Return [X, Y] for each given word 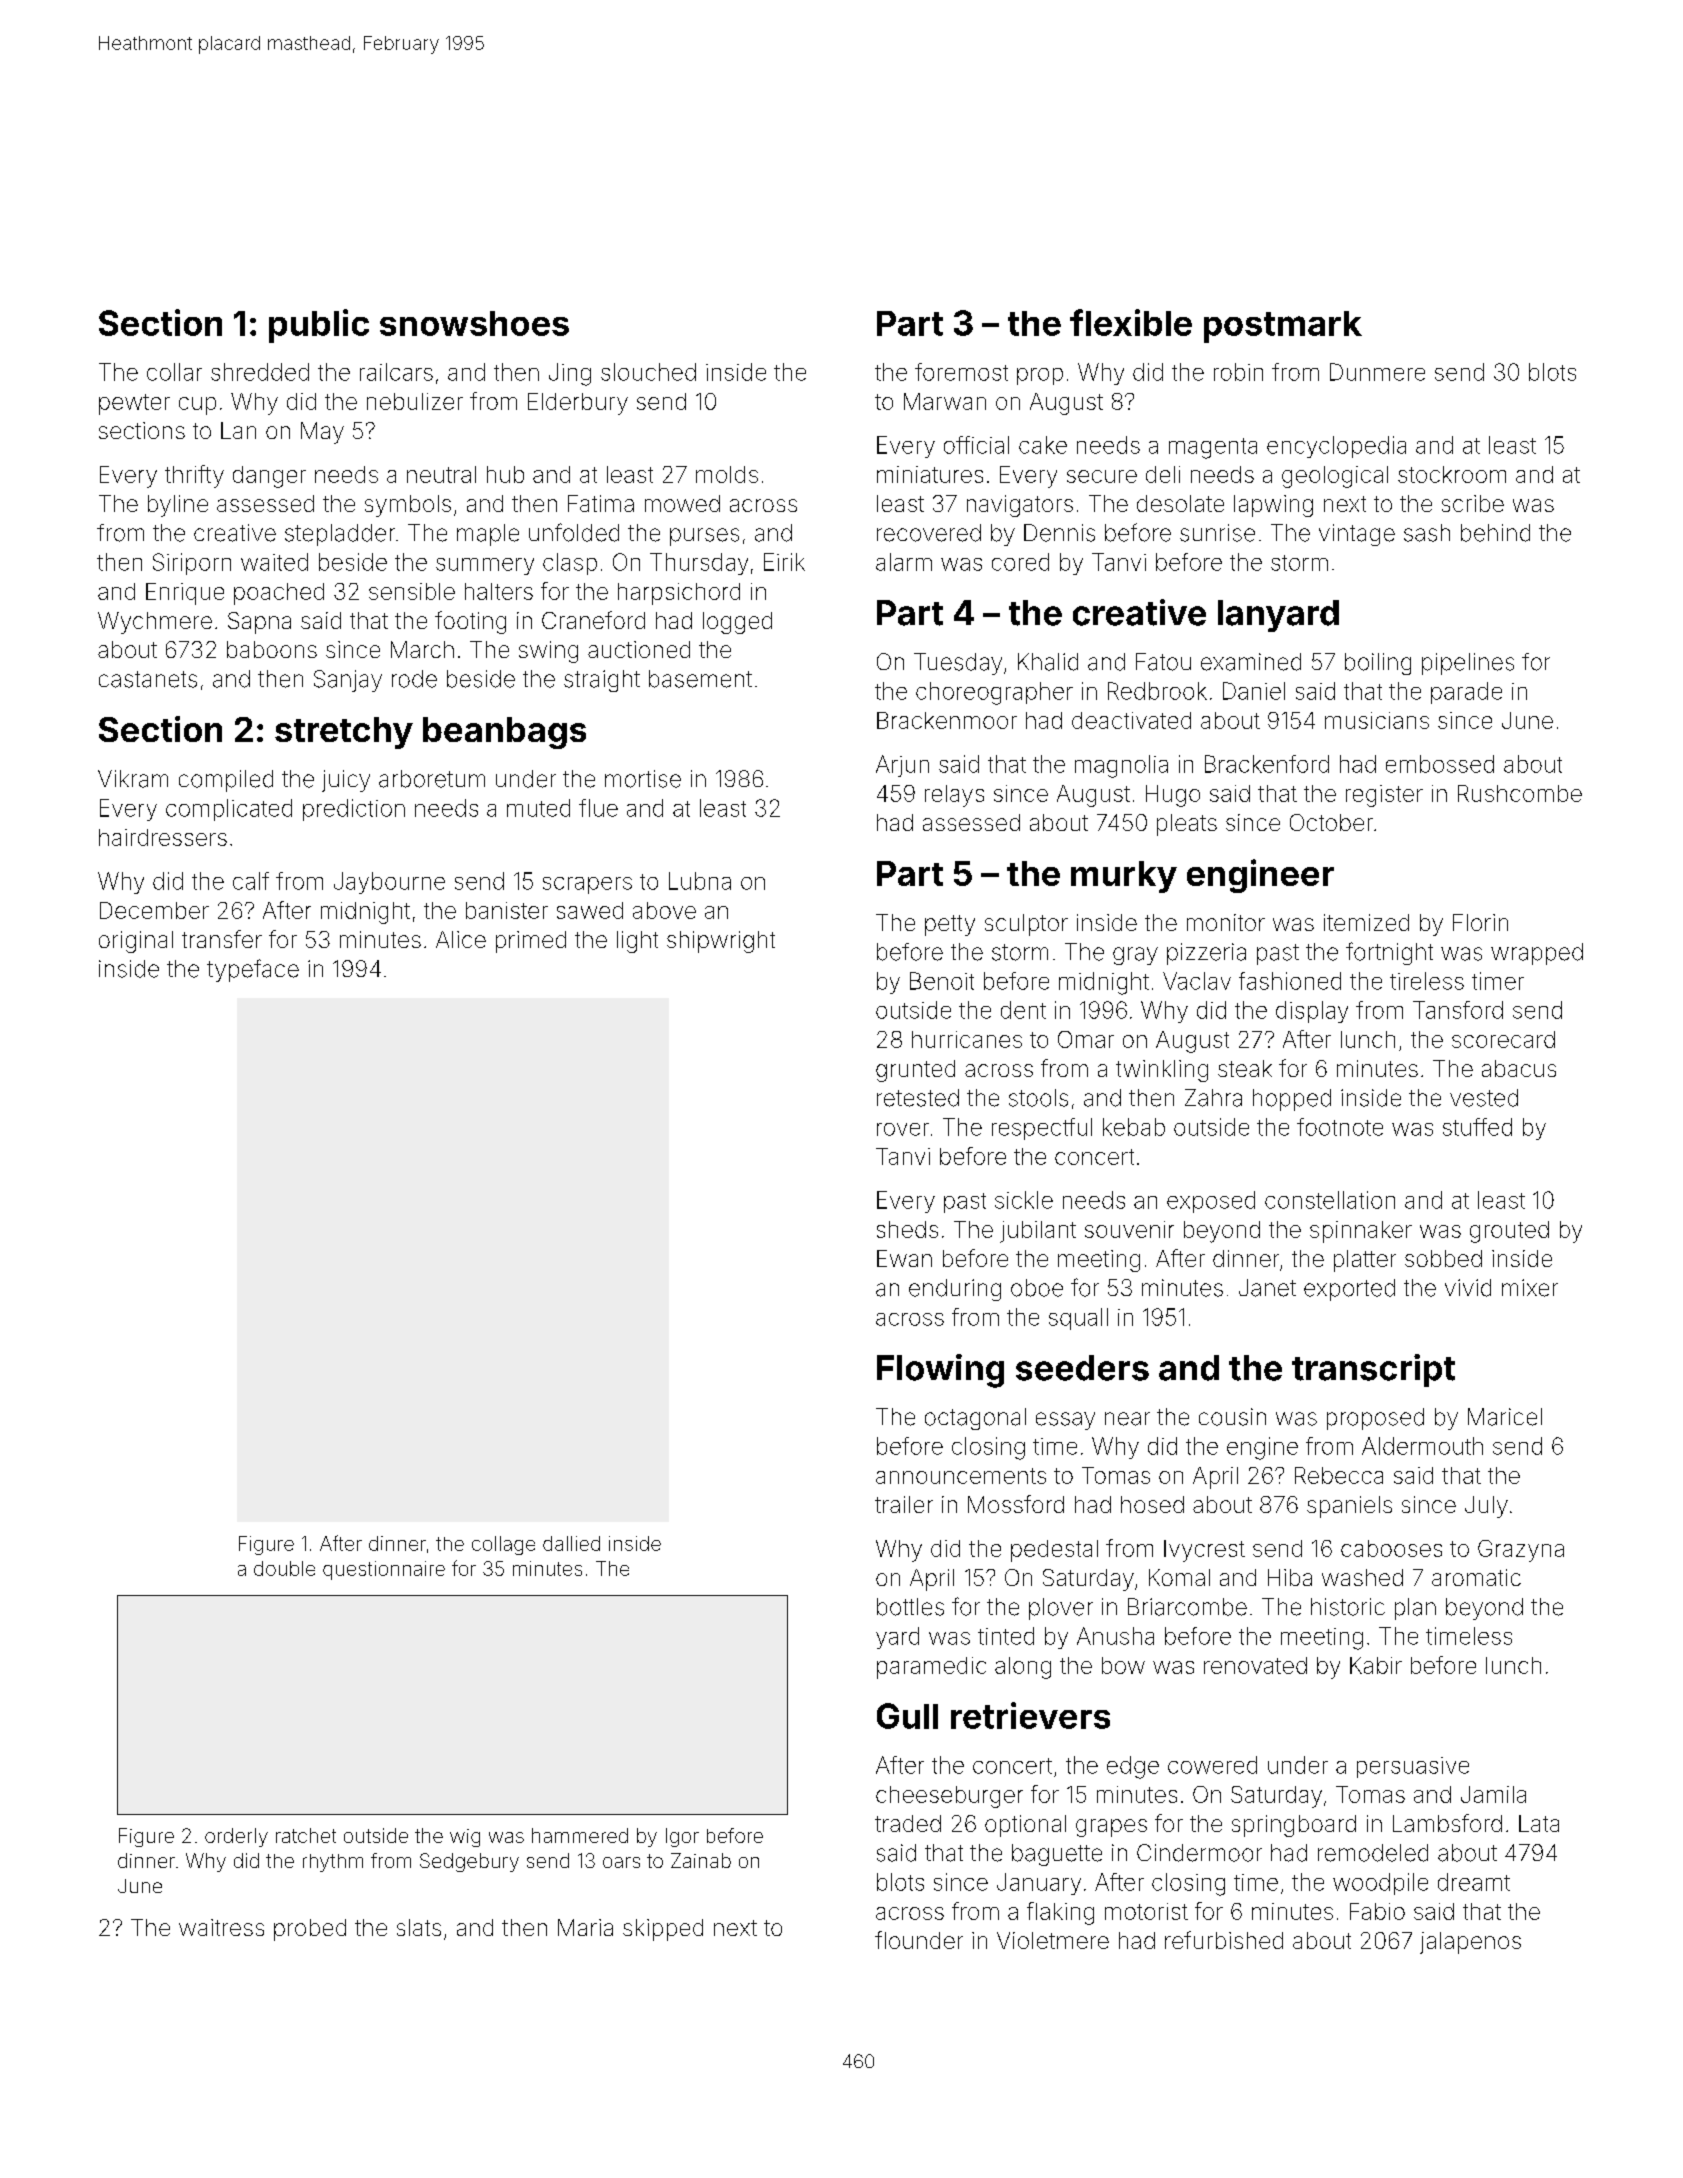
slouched [648, 372]
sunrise [1217, 533]
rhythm [333, 1863]
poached [279, 594]
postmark [1283, 327]
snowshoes [474, 323]
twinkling [1162, 1071]
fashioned [1290, 981]
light [637, 942]
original [136, 942]
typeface [253, 970]
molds [727, 474]
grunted [915, 1071]
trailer [904, 1504]
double [284, 1568]
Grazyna [1521, 1551]
